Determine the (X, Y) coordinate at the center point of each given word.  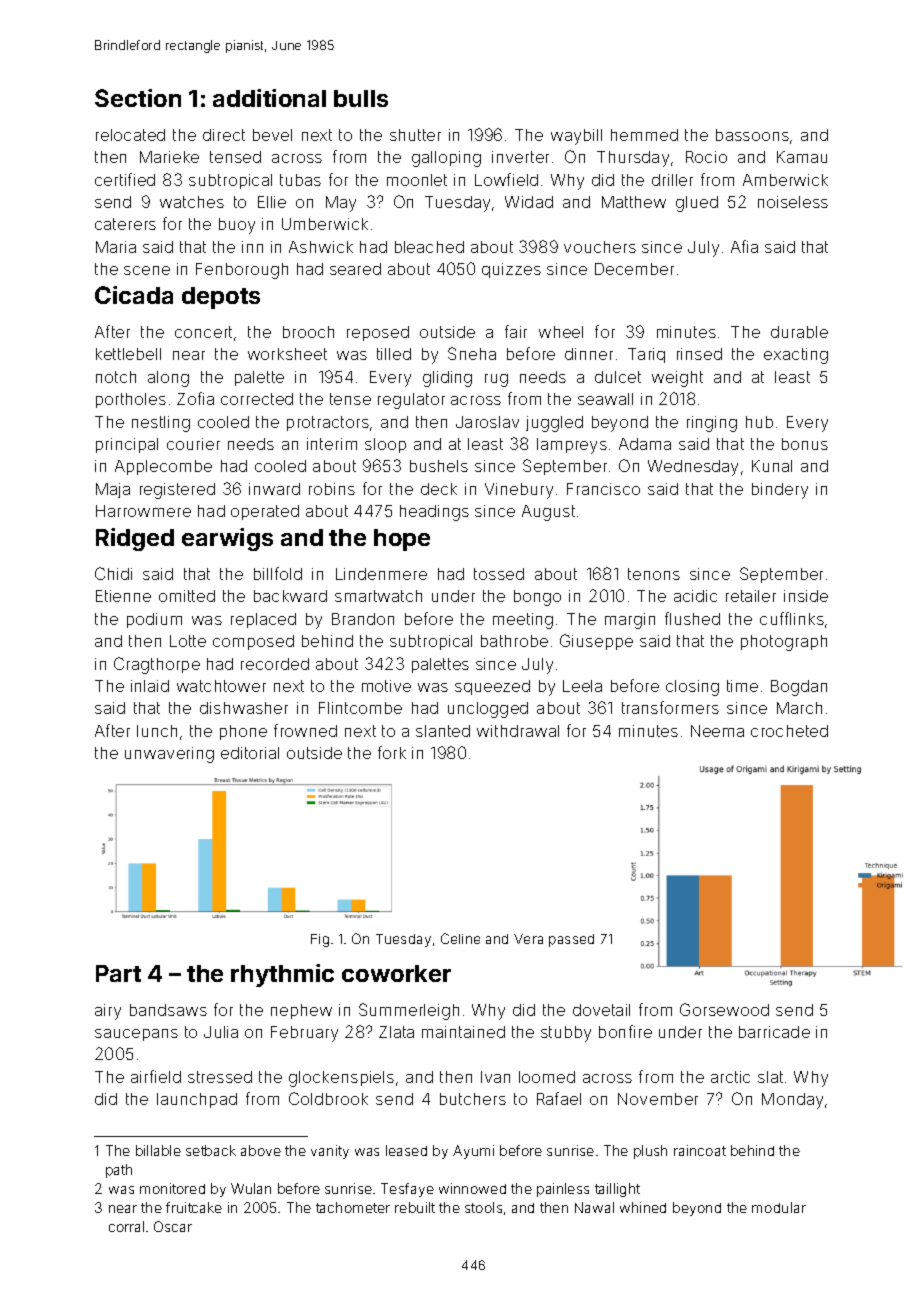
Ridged (135, 539)
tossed (499, 574)
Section (138, 98)
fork (392, 752)
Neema (717, 731)
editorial (250, 753)
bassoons (752, 135)
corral (126, 1226)
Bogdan (799, 688)
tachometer (353, 1207)
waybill (576, 137)
